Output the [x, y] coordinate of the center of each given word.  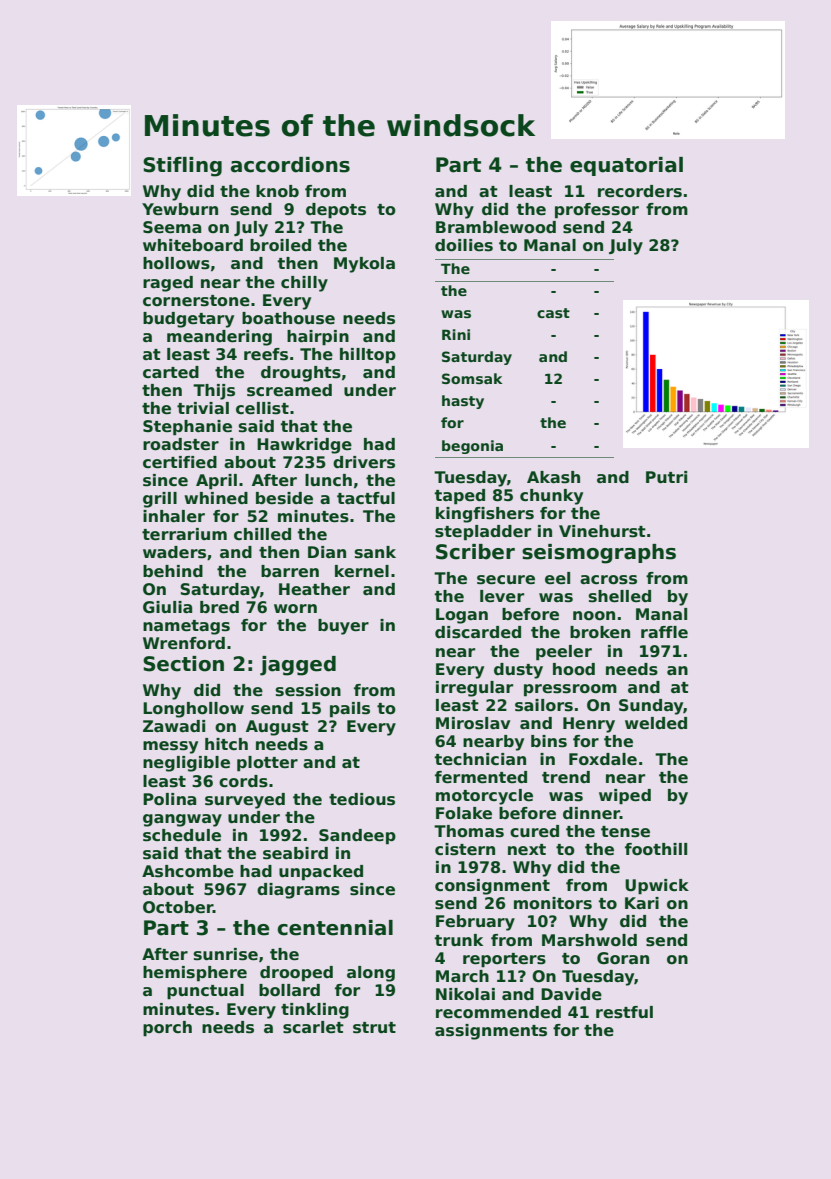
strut [374, 1028]
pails [350, 710]
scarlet [313, 1027]
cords [243, 781]
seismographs [599, 554]
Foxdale [603, 759]
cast [553, 313]
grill [160, 500]
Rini [456, 334]
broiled [280, 245]
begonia [472, 447]
